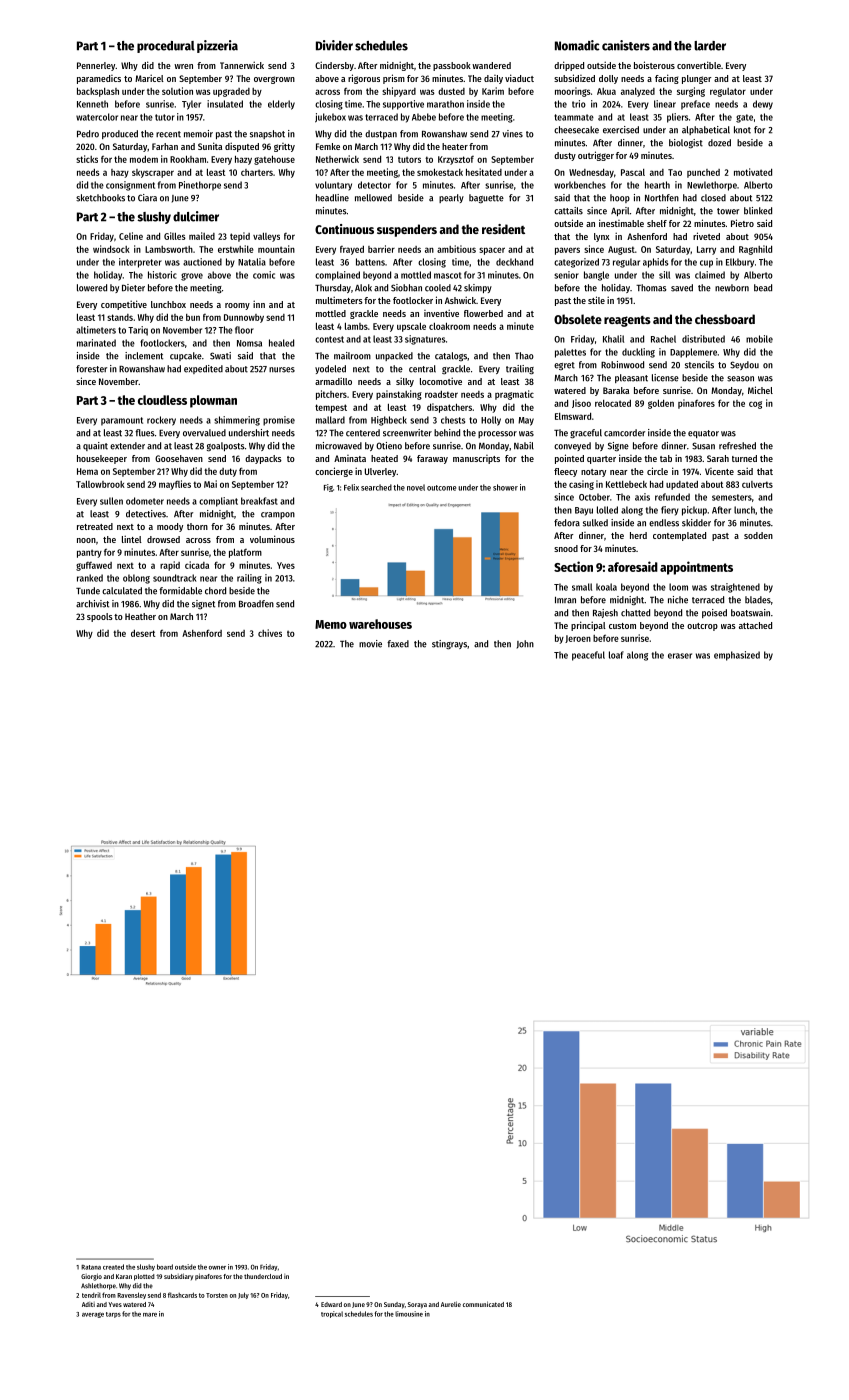 The height and width of the screenshot is (1400, 849). What do you see at coordinates (331, 1304) in the screenshot?
I see `Edward` at bounding box center [331, 1304].
